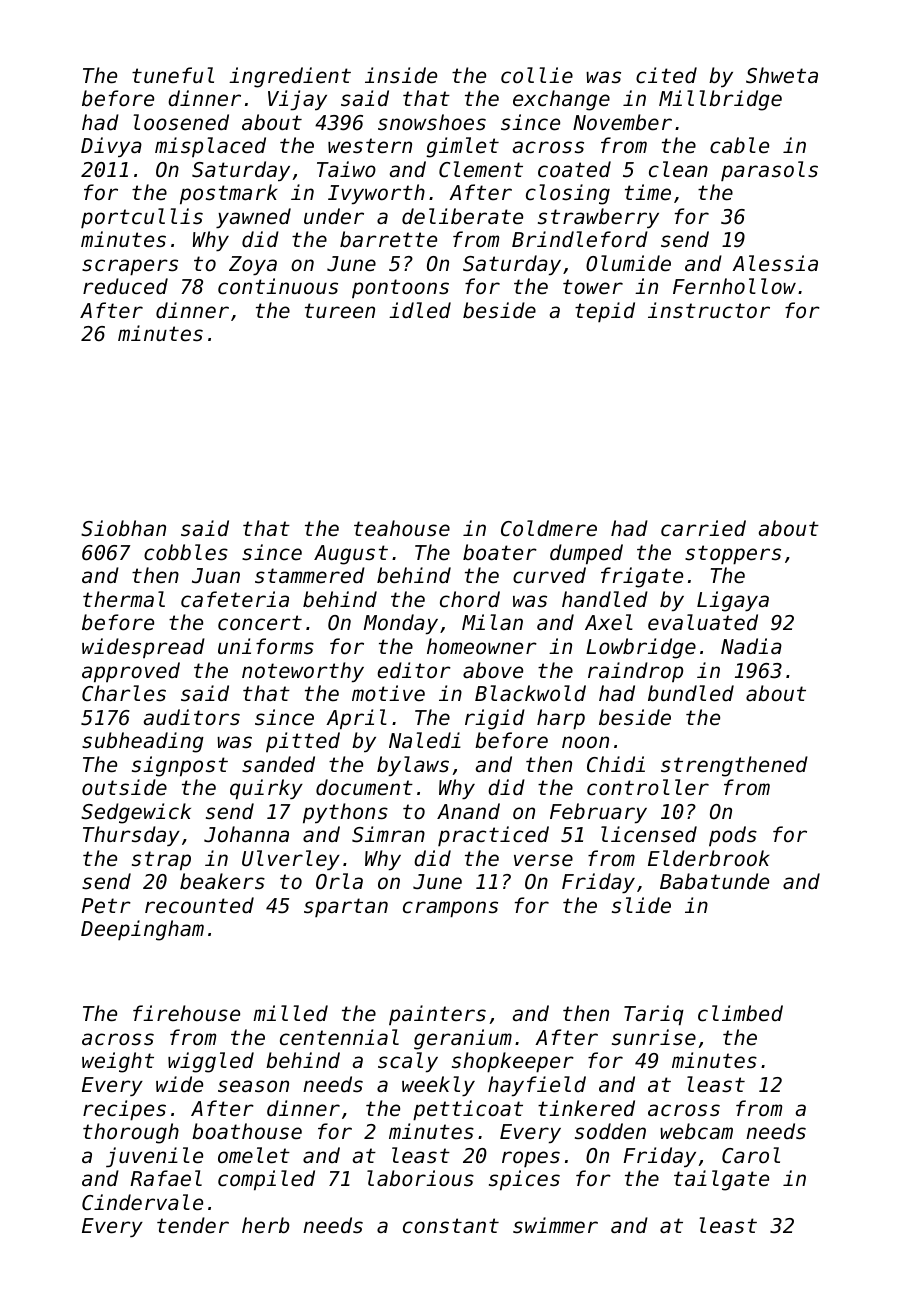 This document has width=908, height=1316. Describe the element at coordinates (106, 906) in the document. I see `Petr` at that location.
